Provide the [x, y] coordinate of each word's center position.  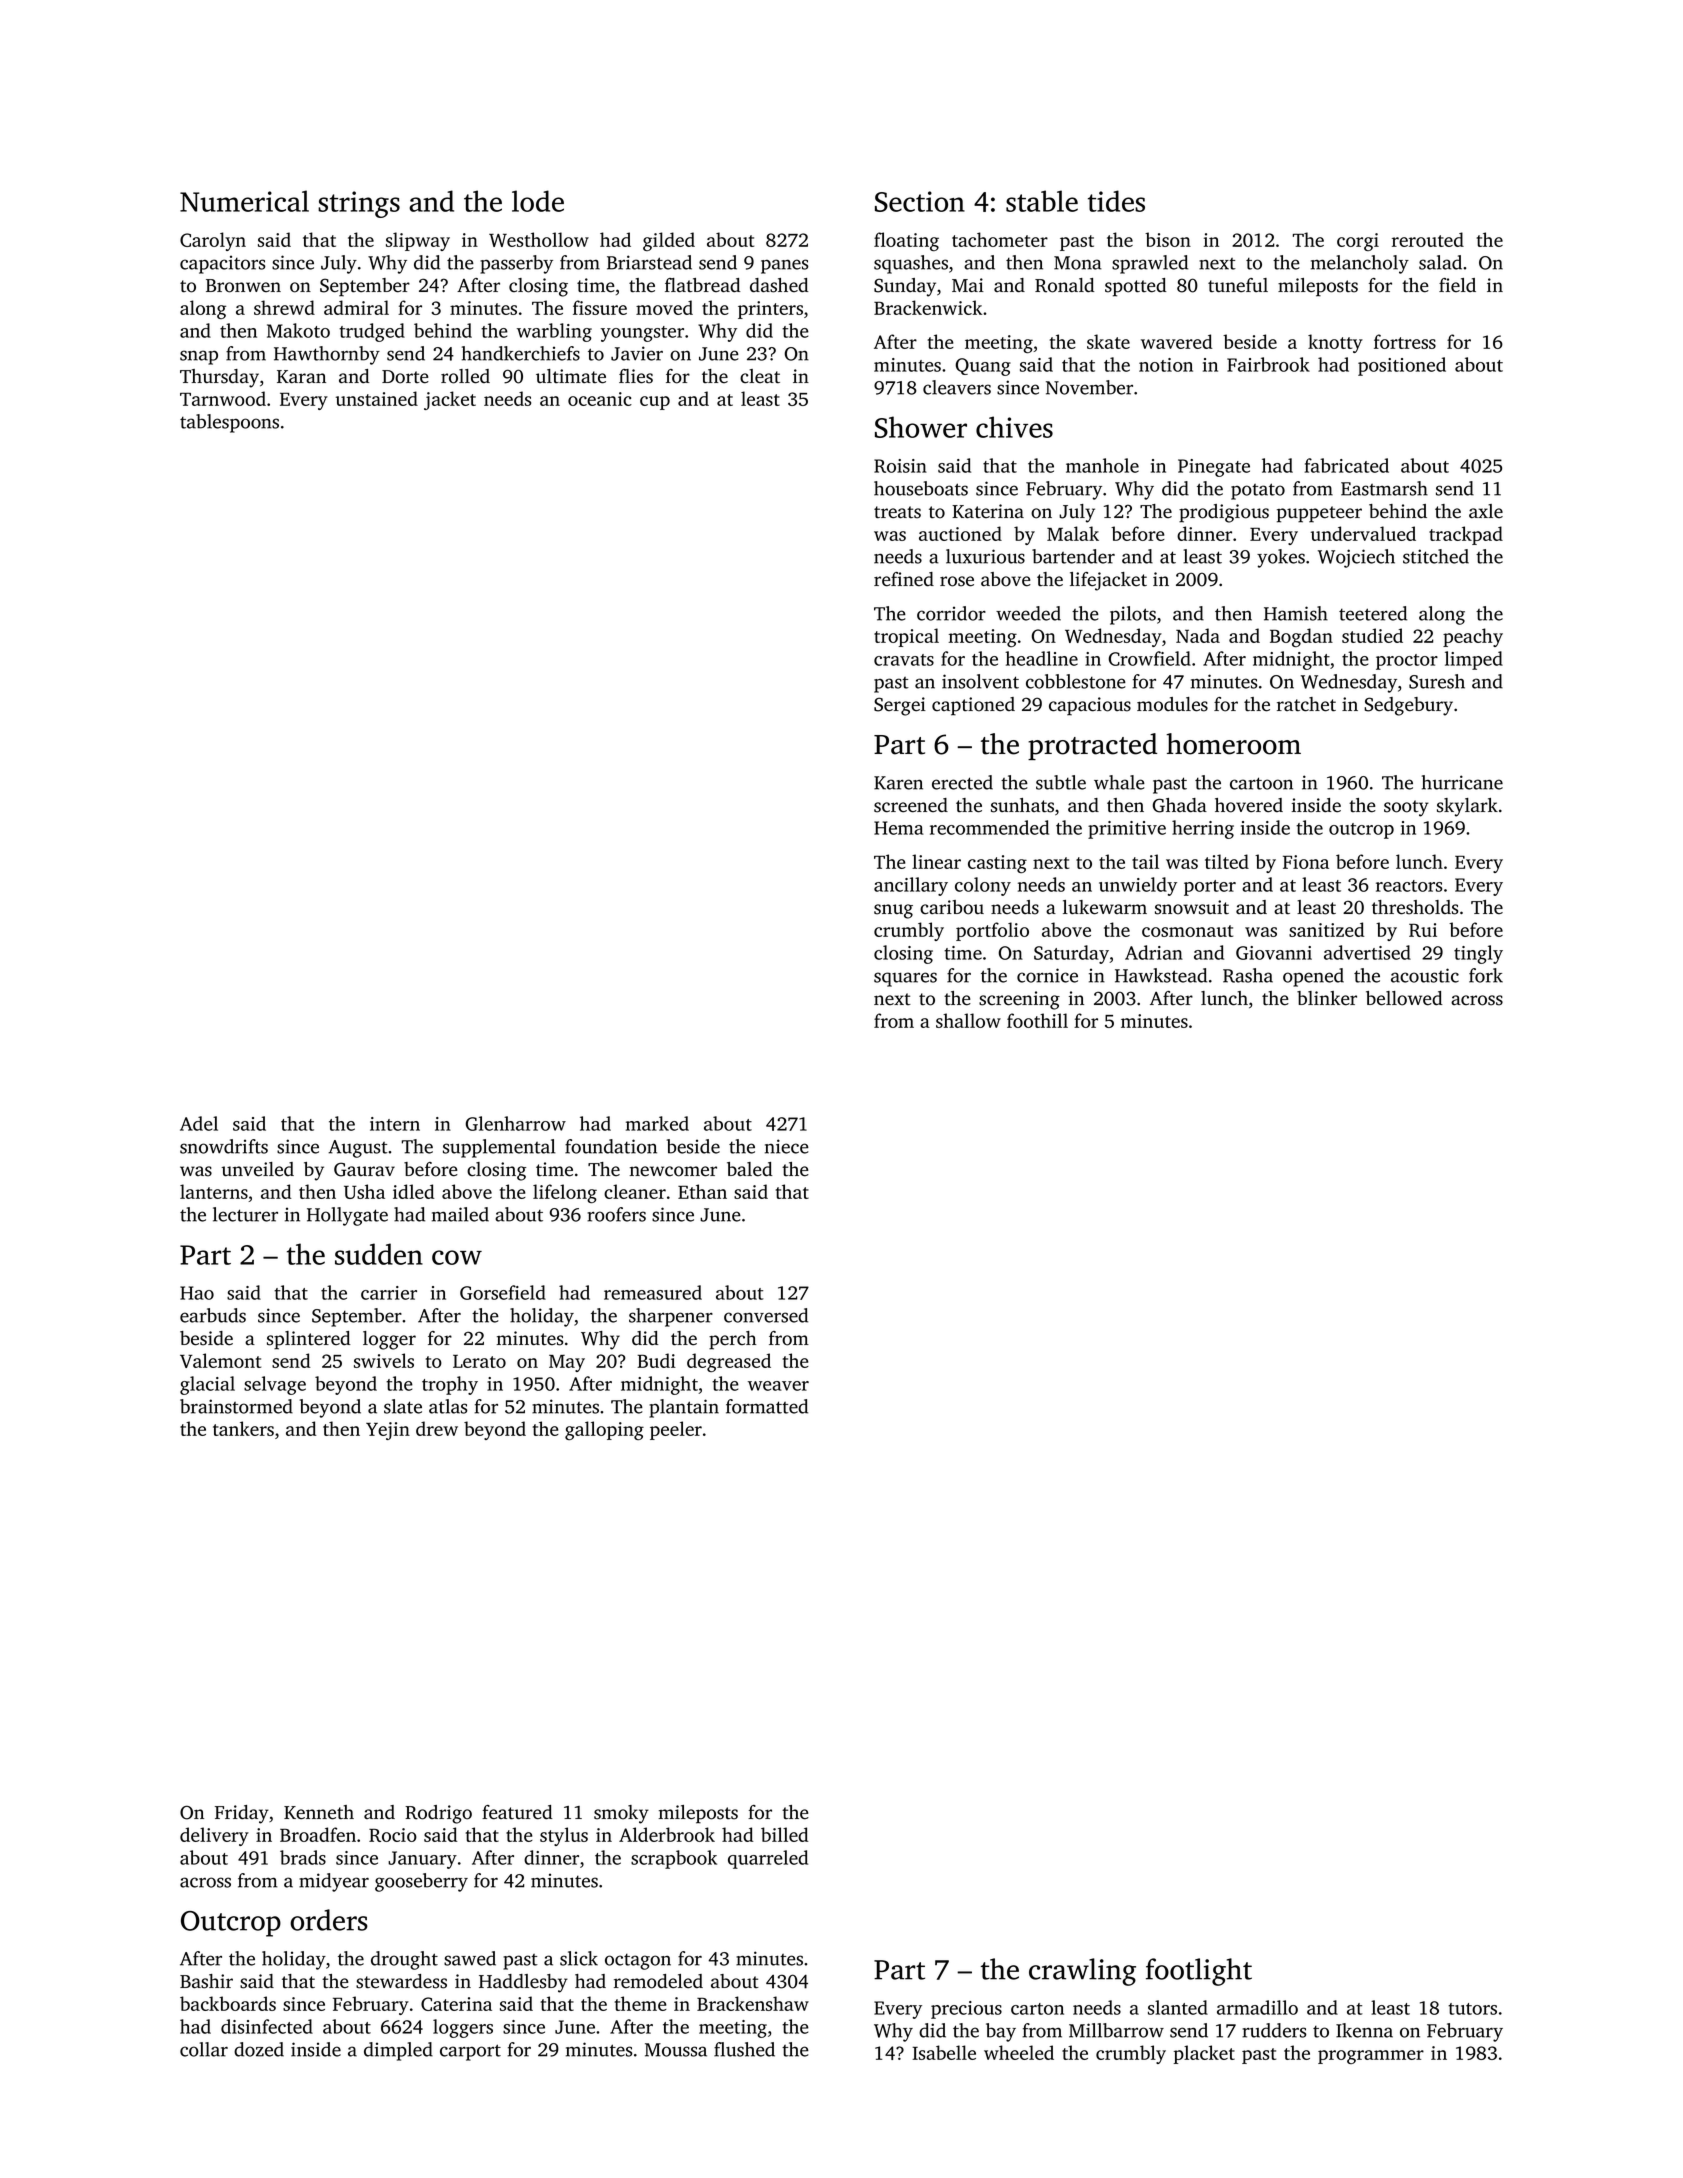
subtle [1061, 782]
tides [1116, 201]
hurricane [1462, 782]
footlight [1199, 1972]
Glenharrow [516, 1123]
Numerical [244, 201]
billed [784, 1834]
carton [1037, 2009]
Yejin [388, 1431]
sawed [470, 1958]
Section [920, 201]
